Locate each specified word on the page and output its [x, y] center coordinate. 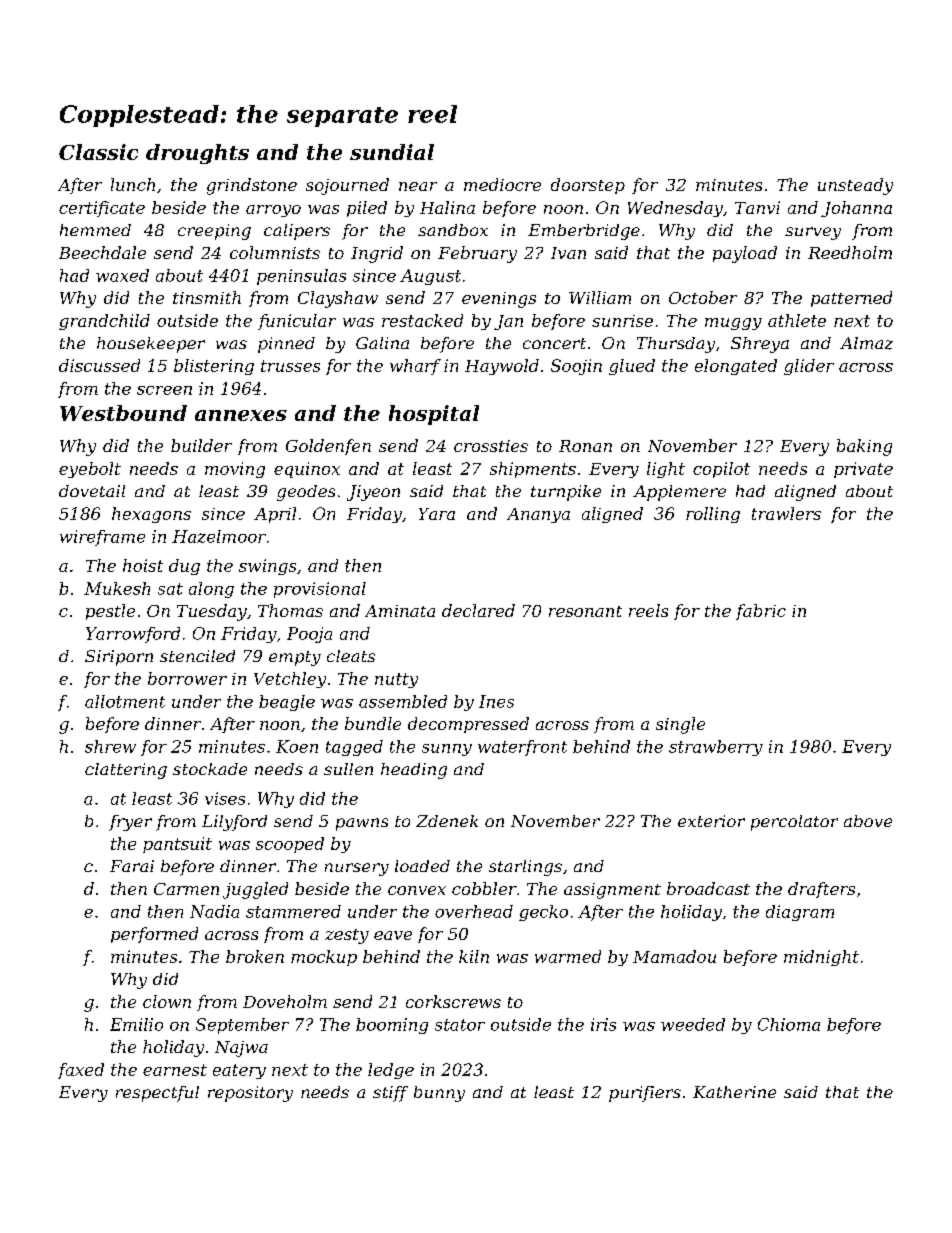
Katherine [734, 1092]
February [477, 254]
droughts [197, 154]
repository [250, 1094]
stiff [390, 1094]
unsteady [855, 186]
